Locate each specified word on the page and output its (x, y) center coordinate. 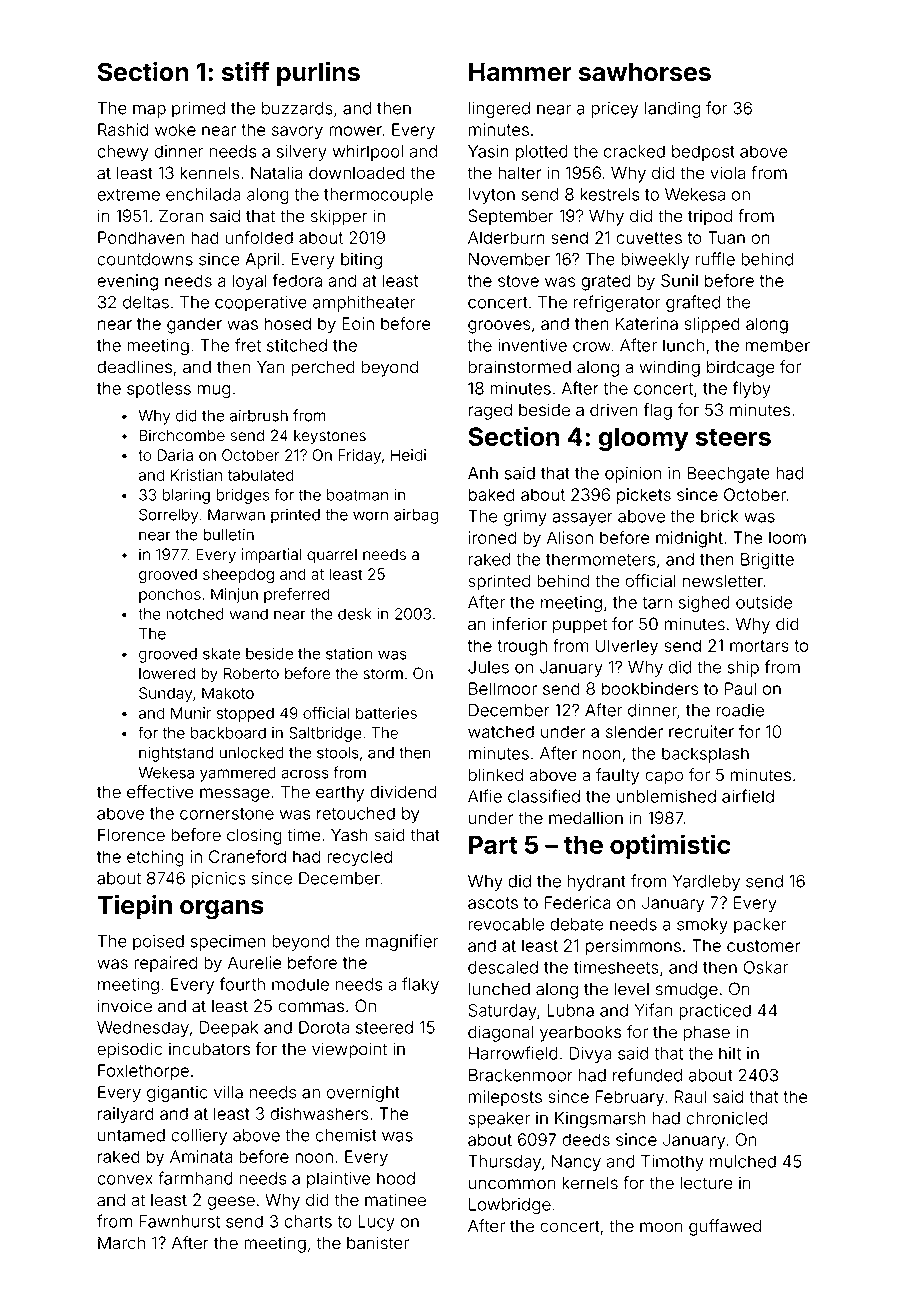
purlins (318, 74)
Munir (191, 713)
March (121, 1243)
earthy (340, 794)
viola (728, 173)
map (149, 111)
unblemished (666, 796)
